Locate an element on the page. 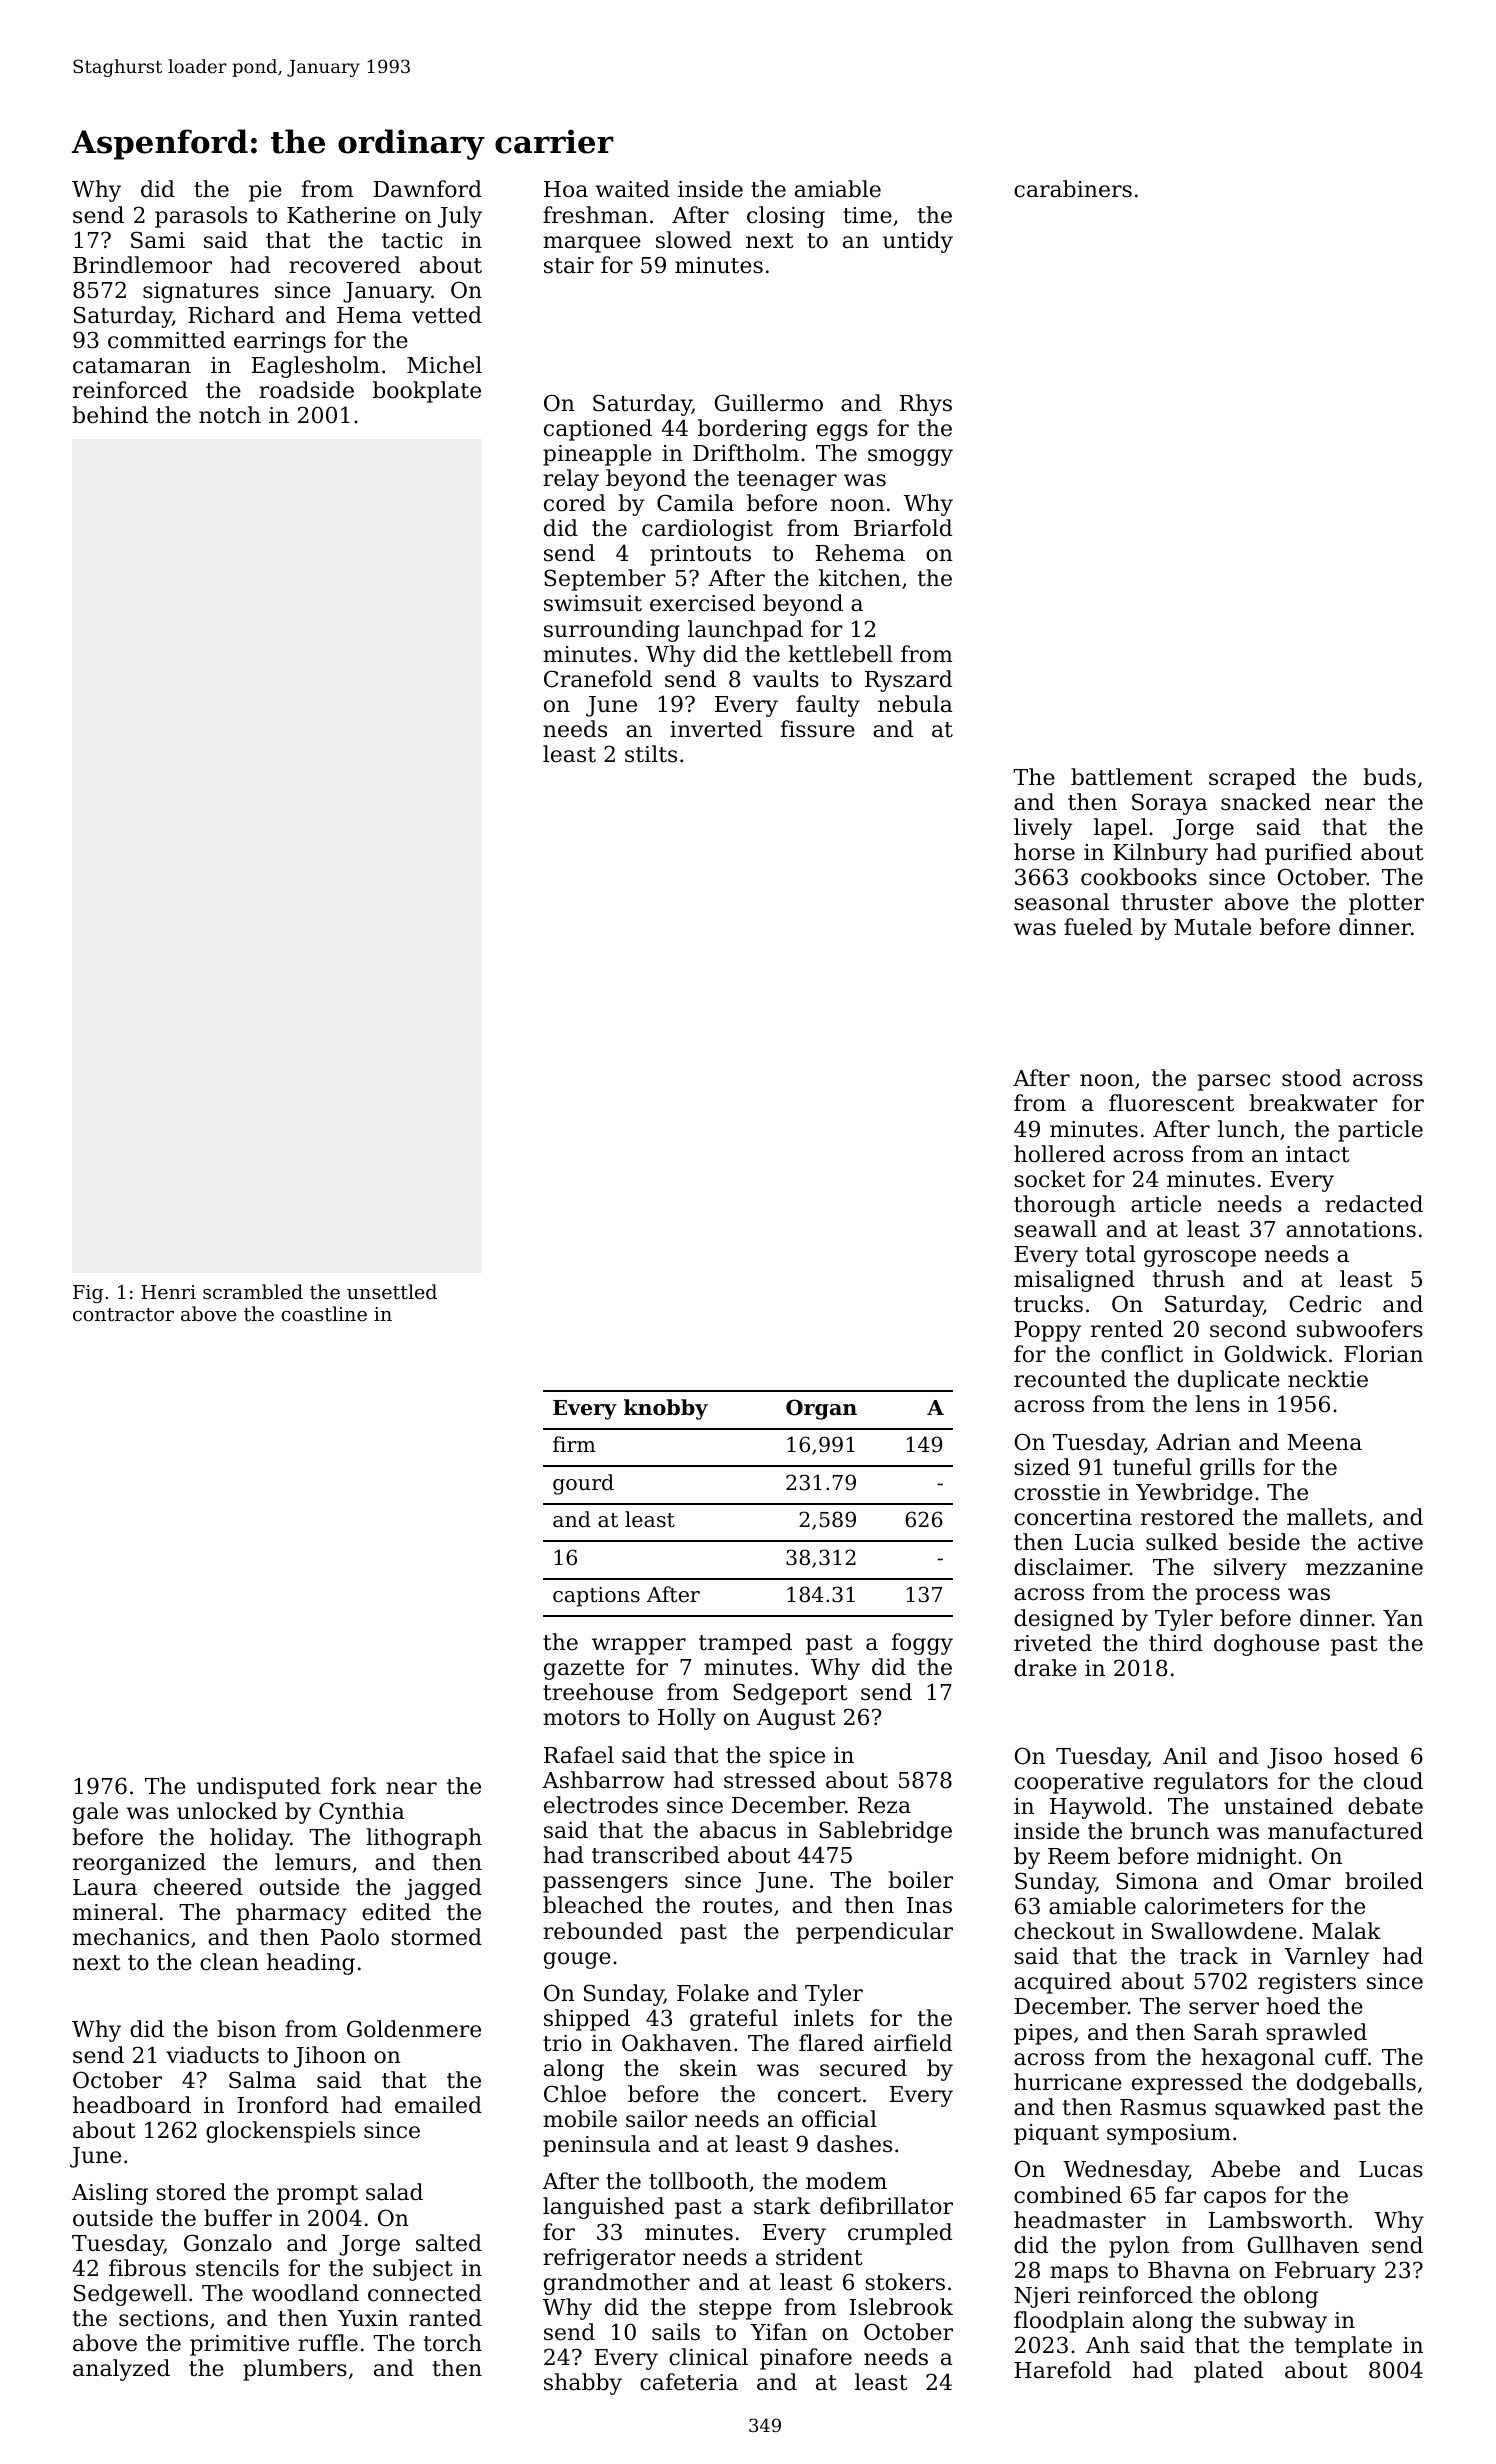  Cranefold is located at coordinates (598, 679).
